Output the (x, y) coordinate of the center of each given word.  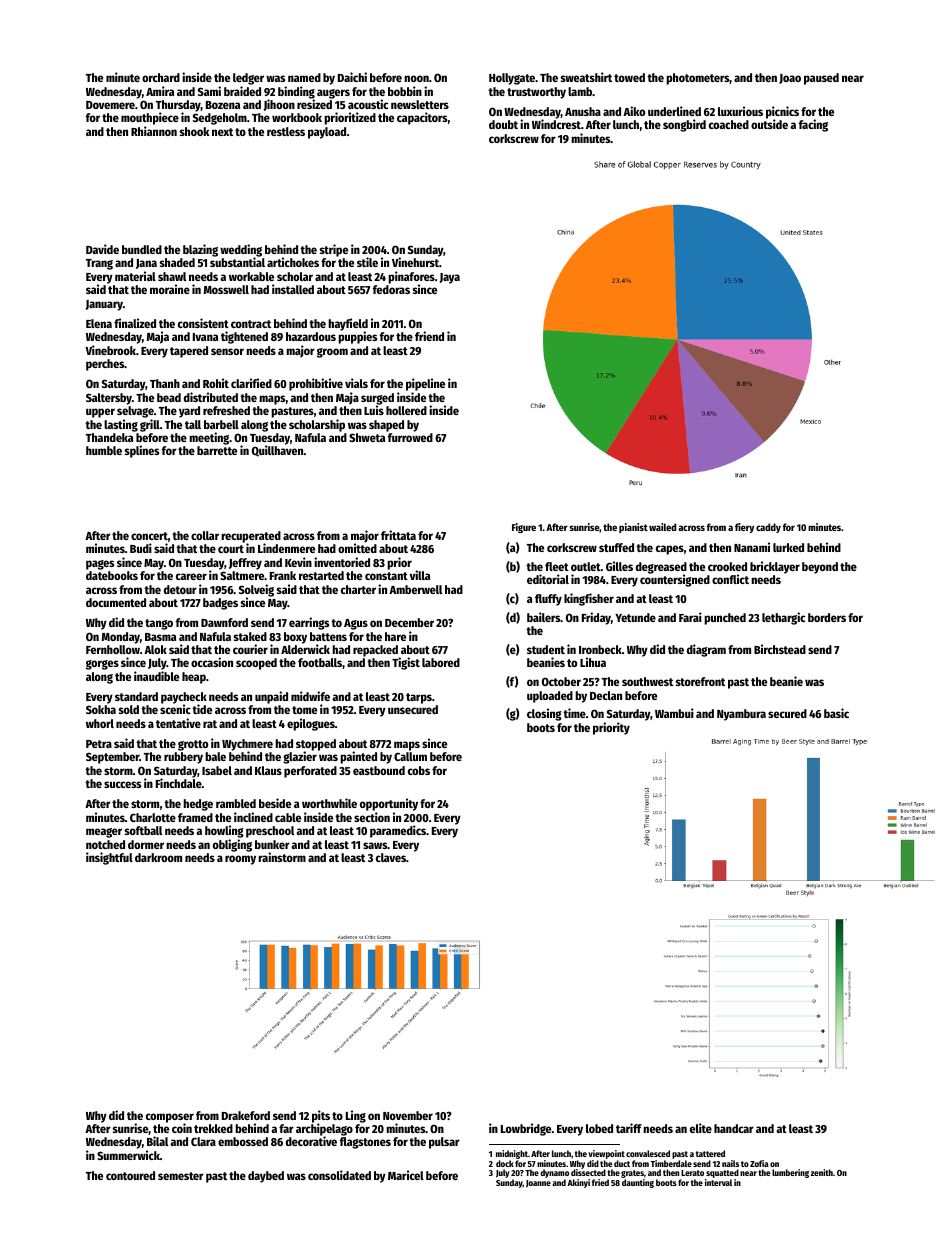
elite (701, 1128)
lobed (599, 1128)
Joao (790, 79)
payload (327, 133)
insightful (109, 858)
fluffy (548, 600)
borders (827, 617)
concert (149, 536)
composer (170, 1118)
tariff (629, 1128)
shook (194, 131)
